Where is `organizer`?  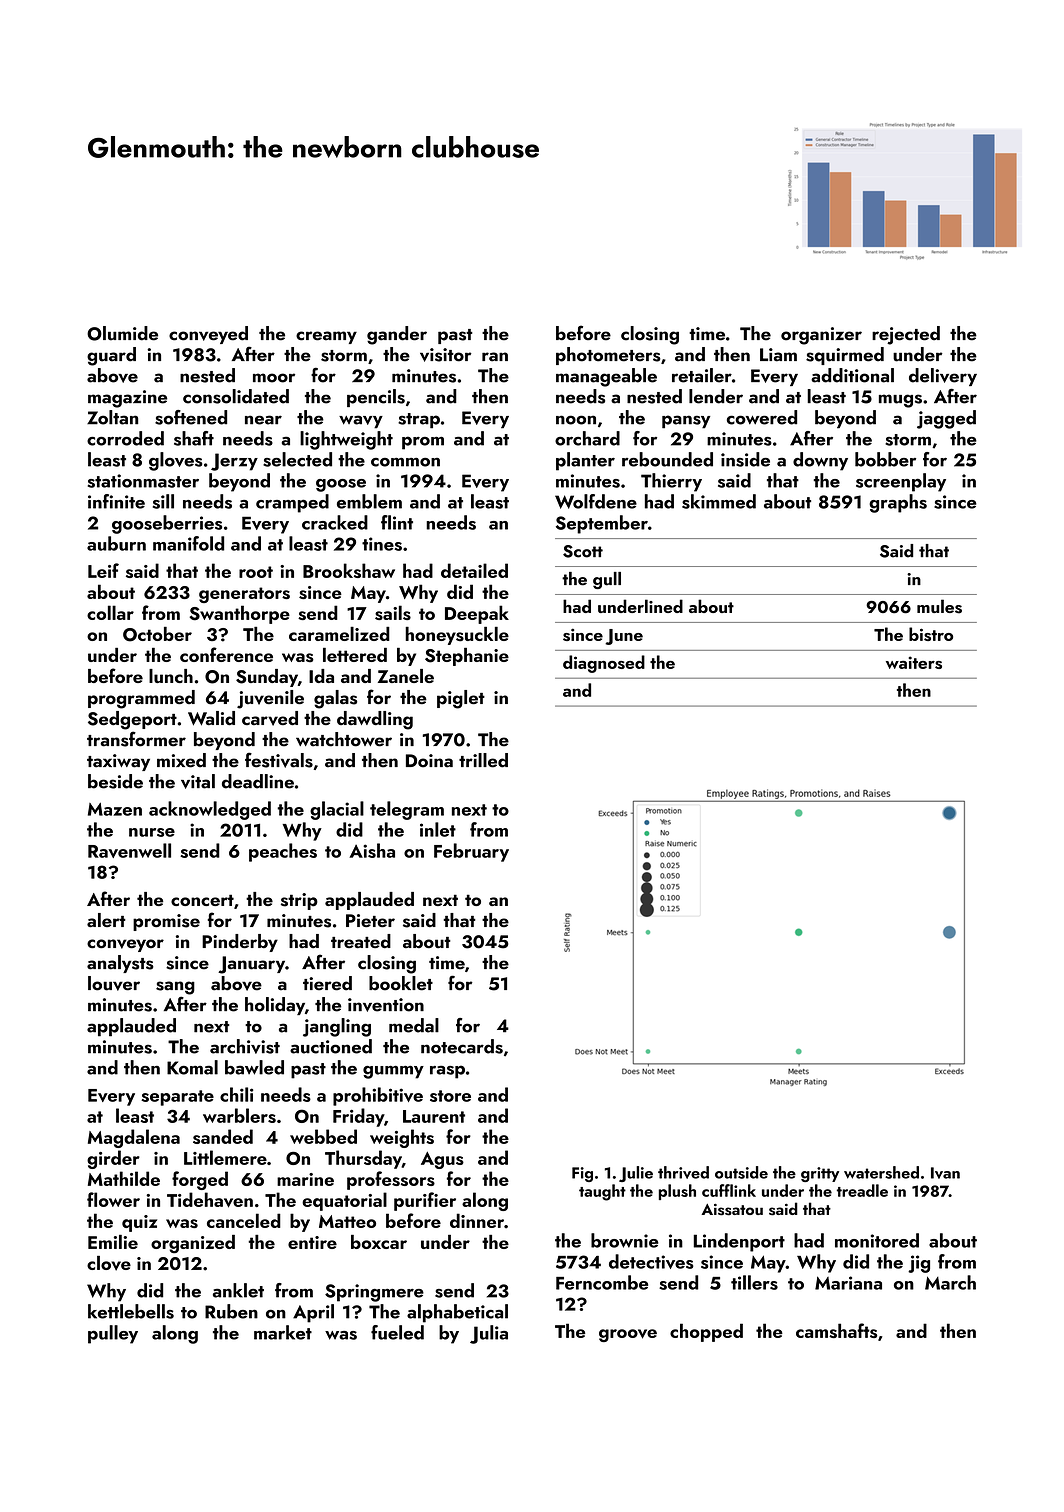 organizer is located at coordinates (821, 336).
